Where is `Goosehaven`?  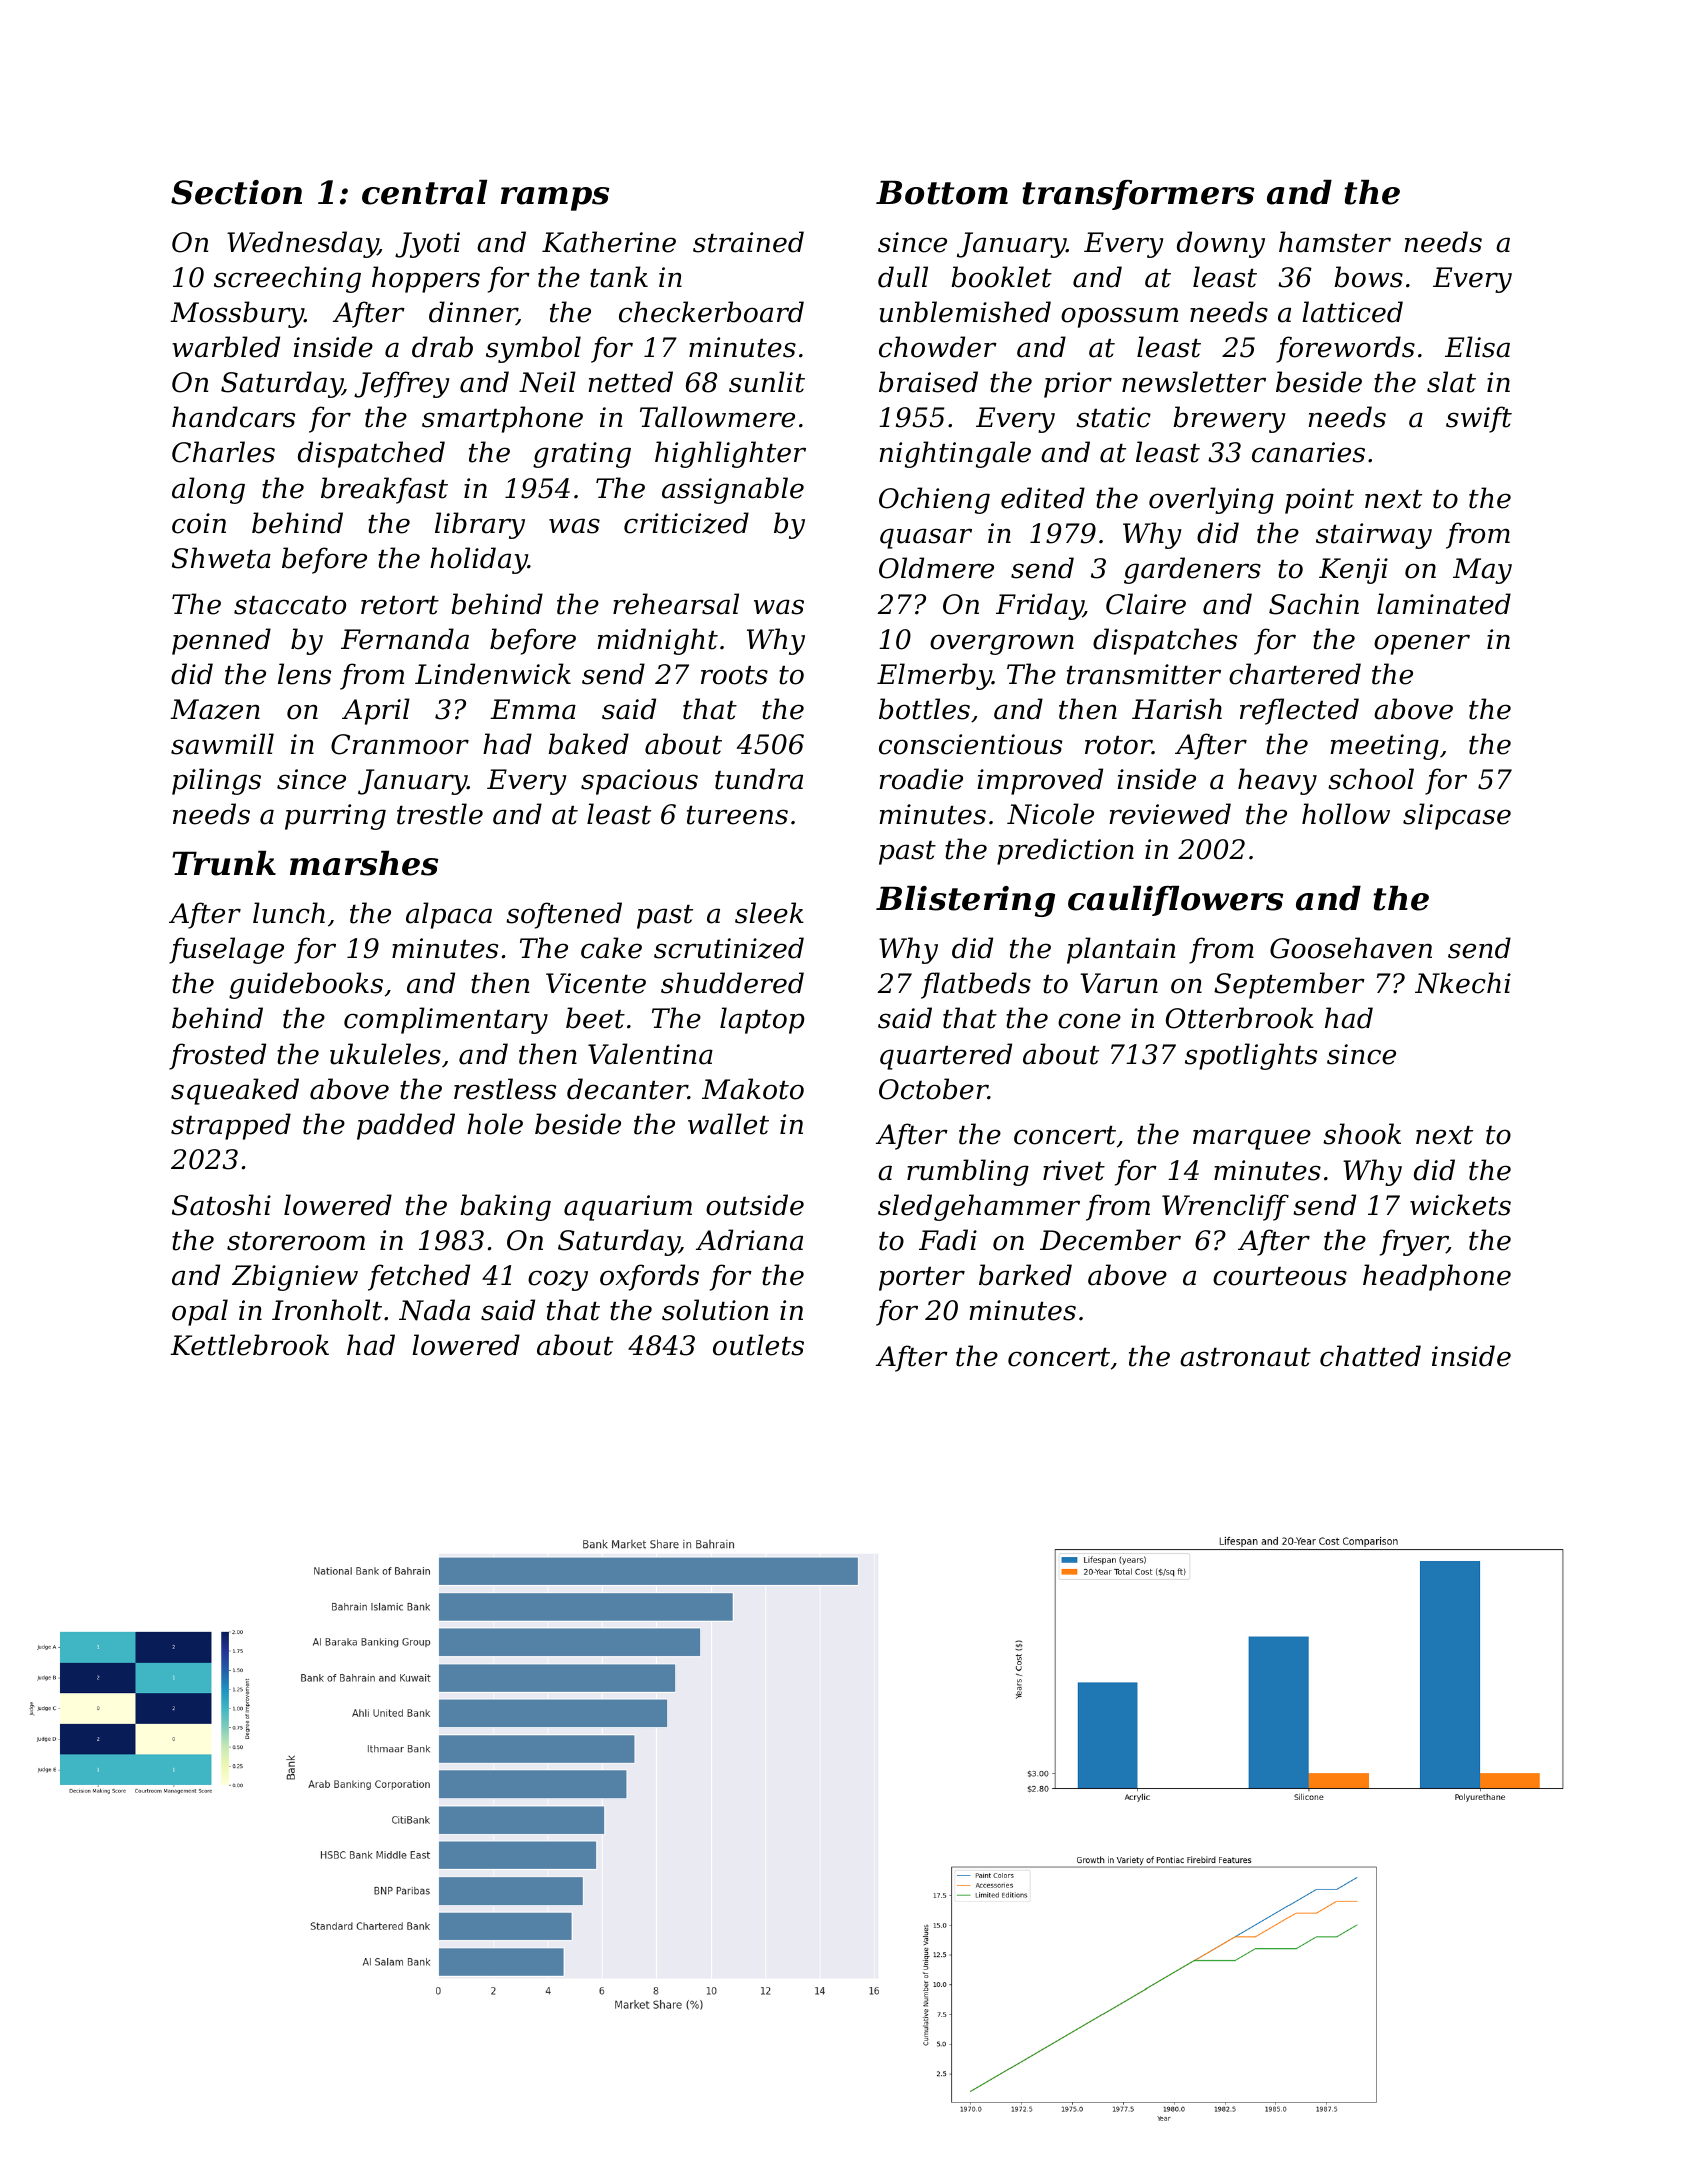
Goosehaven is located at coordinates (1351, 948).
